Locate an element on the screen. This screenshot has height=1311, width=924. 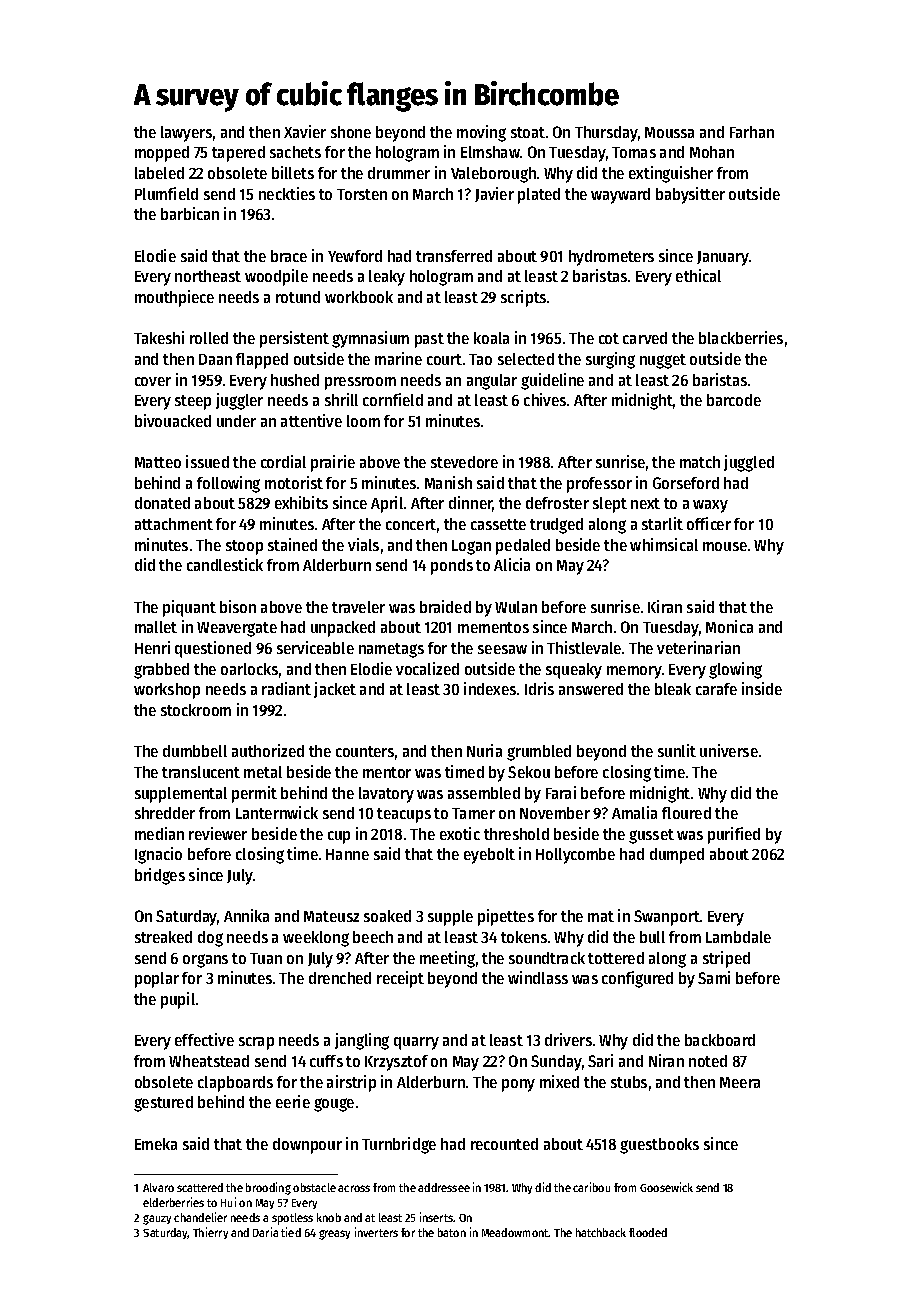
juggled is located at coordinates (749, 463).
